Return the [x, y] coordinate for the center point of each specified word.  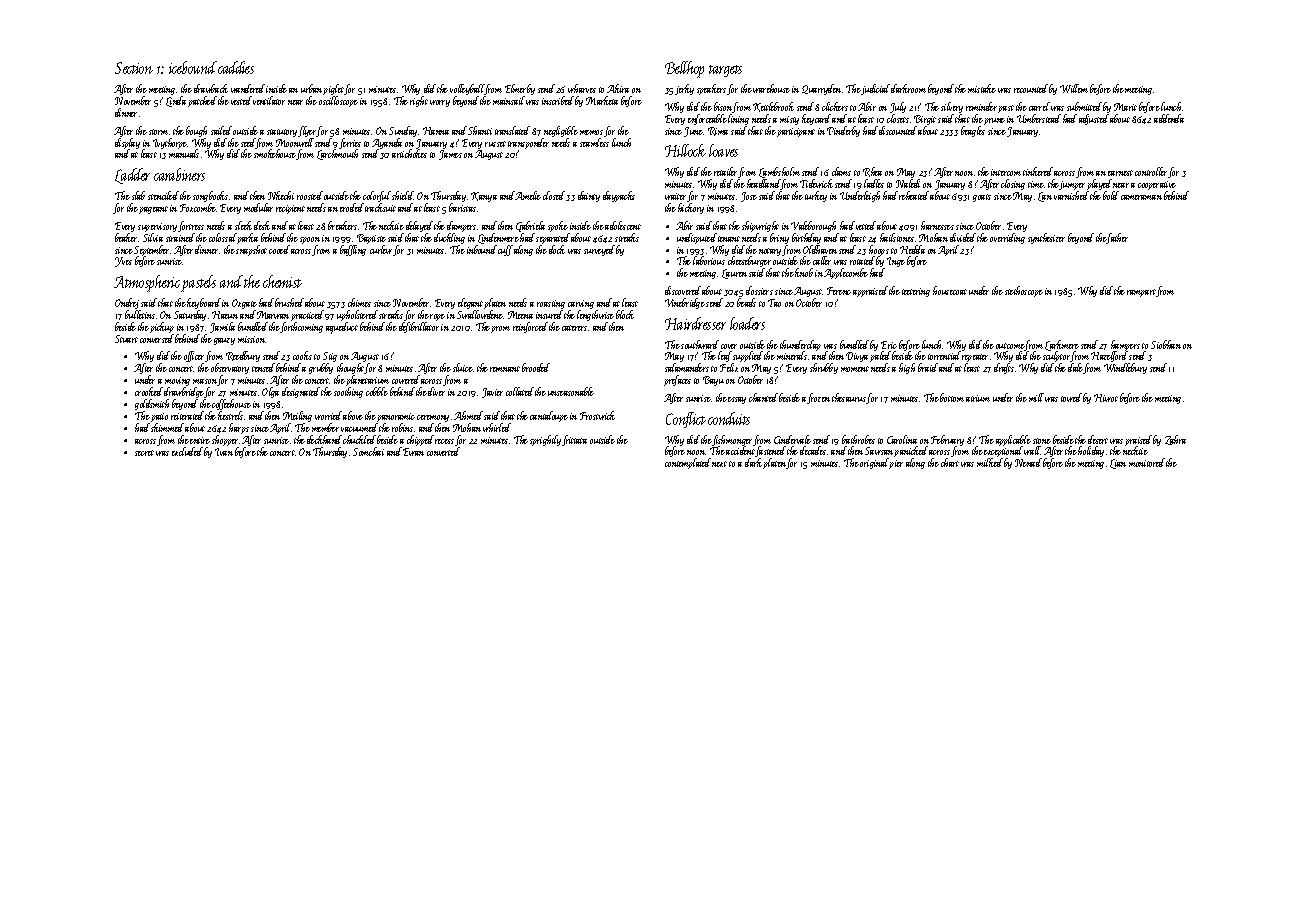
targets [725, 71]
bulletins [140, 314]
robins [402, 427]
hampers [1125, 346]
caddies [236, 67]
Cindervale [792, 439]
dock [557, 249]
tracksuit [380, 207]
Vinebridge [685, 303]
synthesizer [1046, 238]
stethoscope [1024, 291]
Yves [123, 262]
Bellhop [684, 69]
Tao [774, 303]
